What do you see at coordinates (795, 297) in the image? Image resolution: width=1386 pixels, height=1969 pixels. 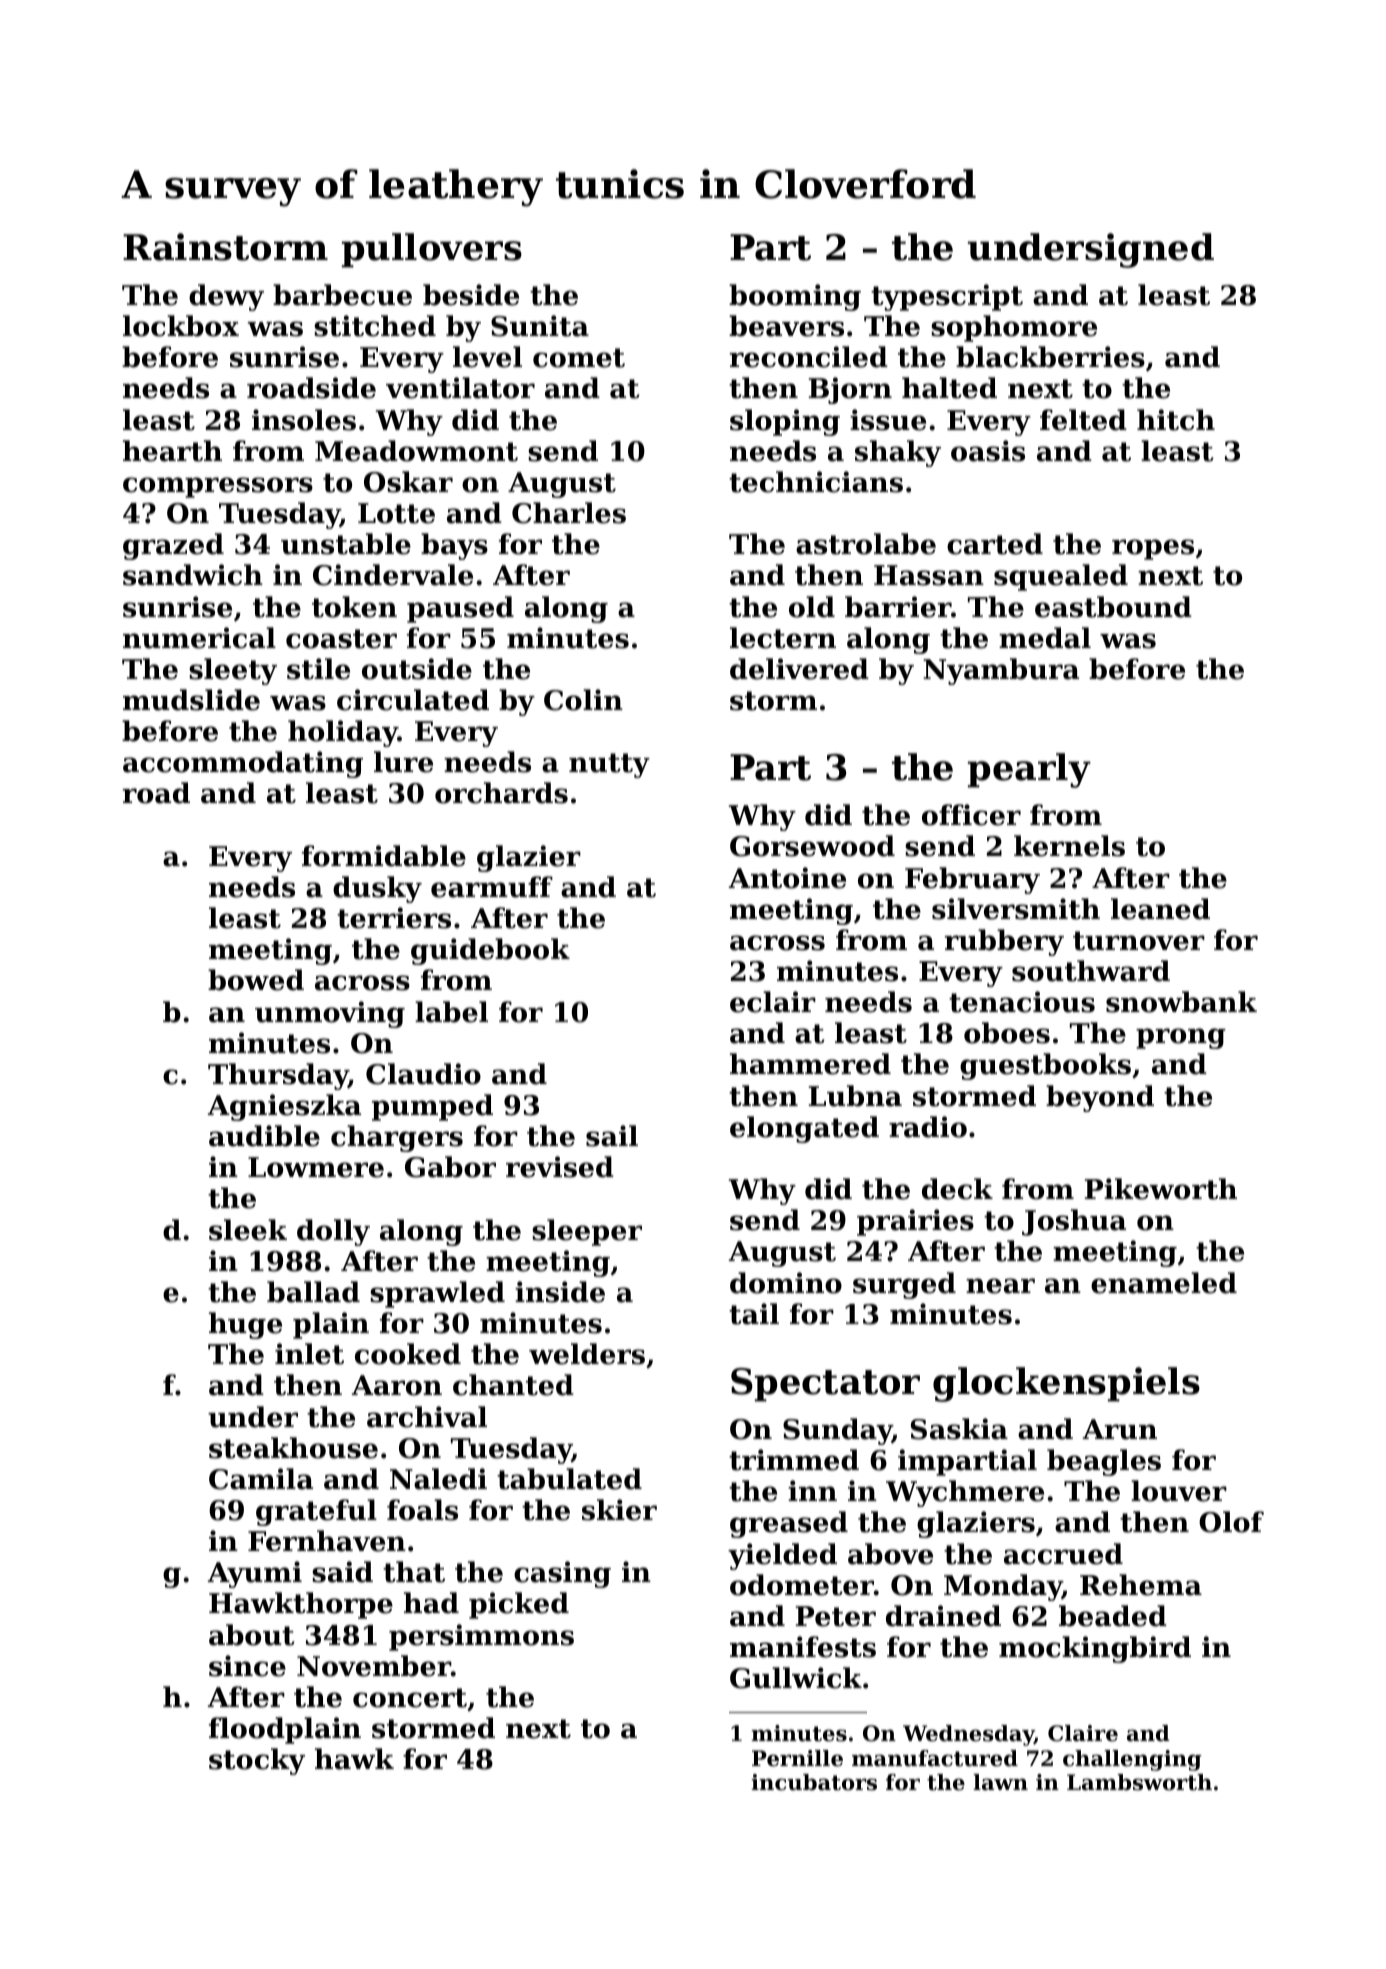 I see `booming` at bounding box center [795, 297].
